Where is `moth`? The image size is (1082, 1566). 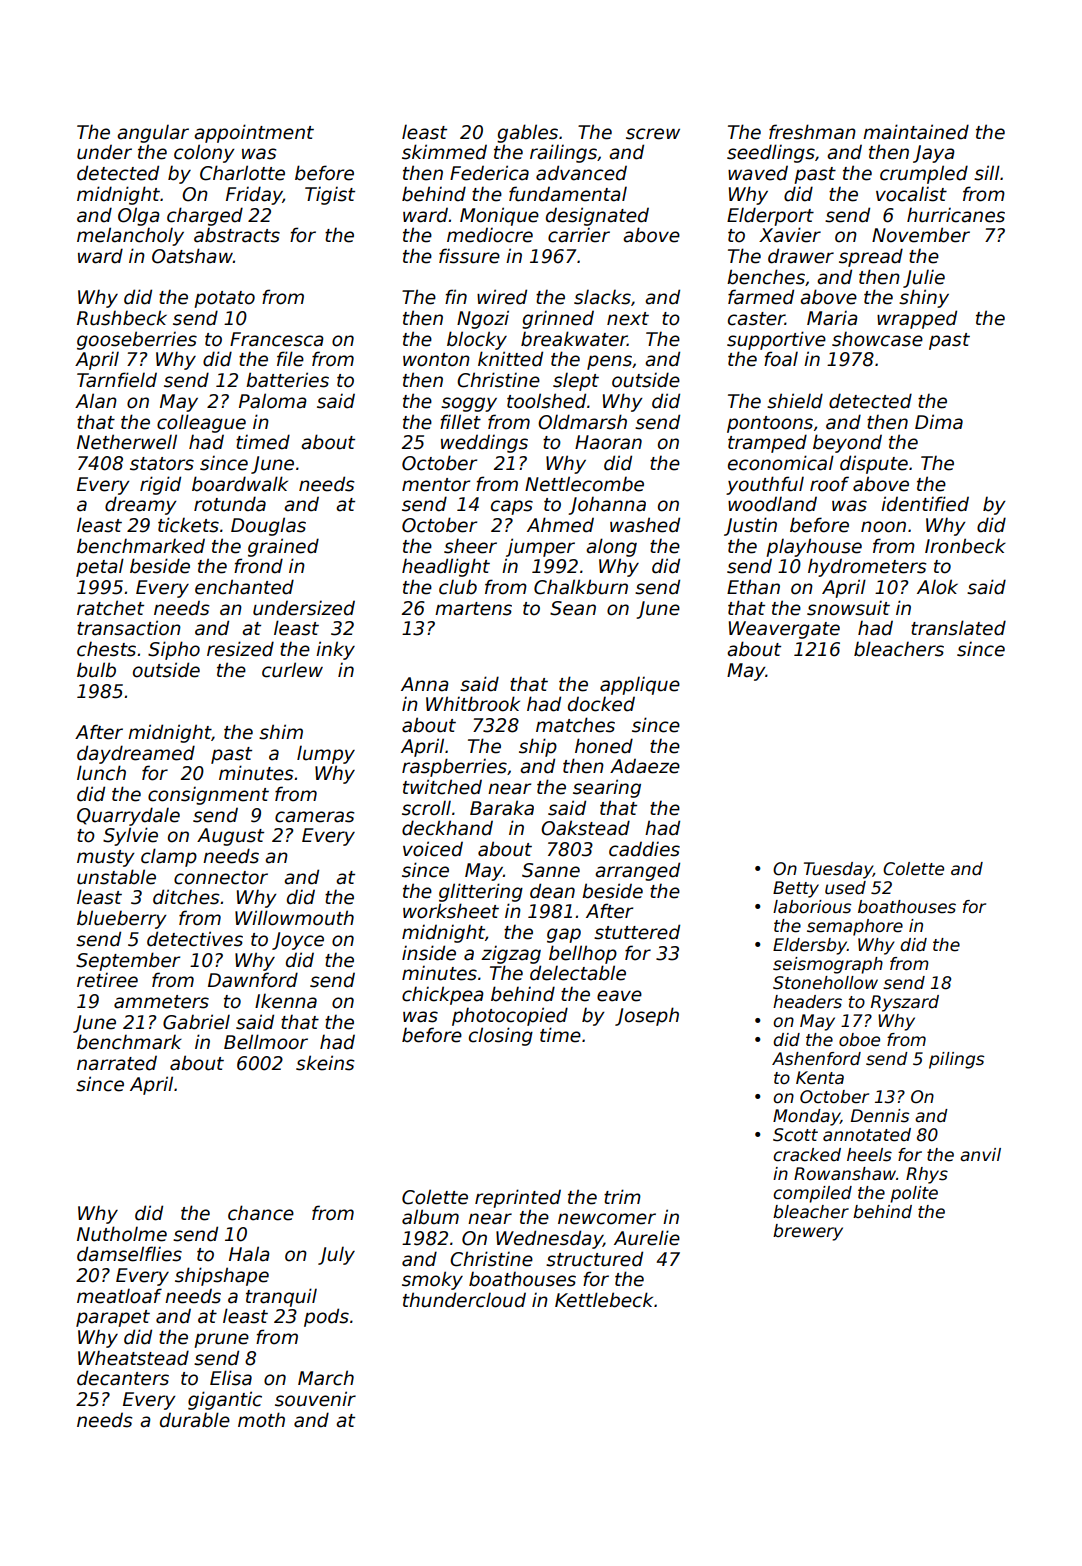
moth is located at coordinates (261, 1420).
